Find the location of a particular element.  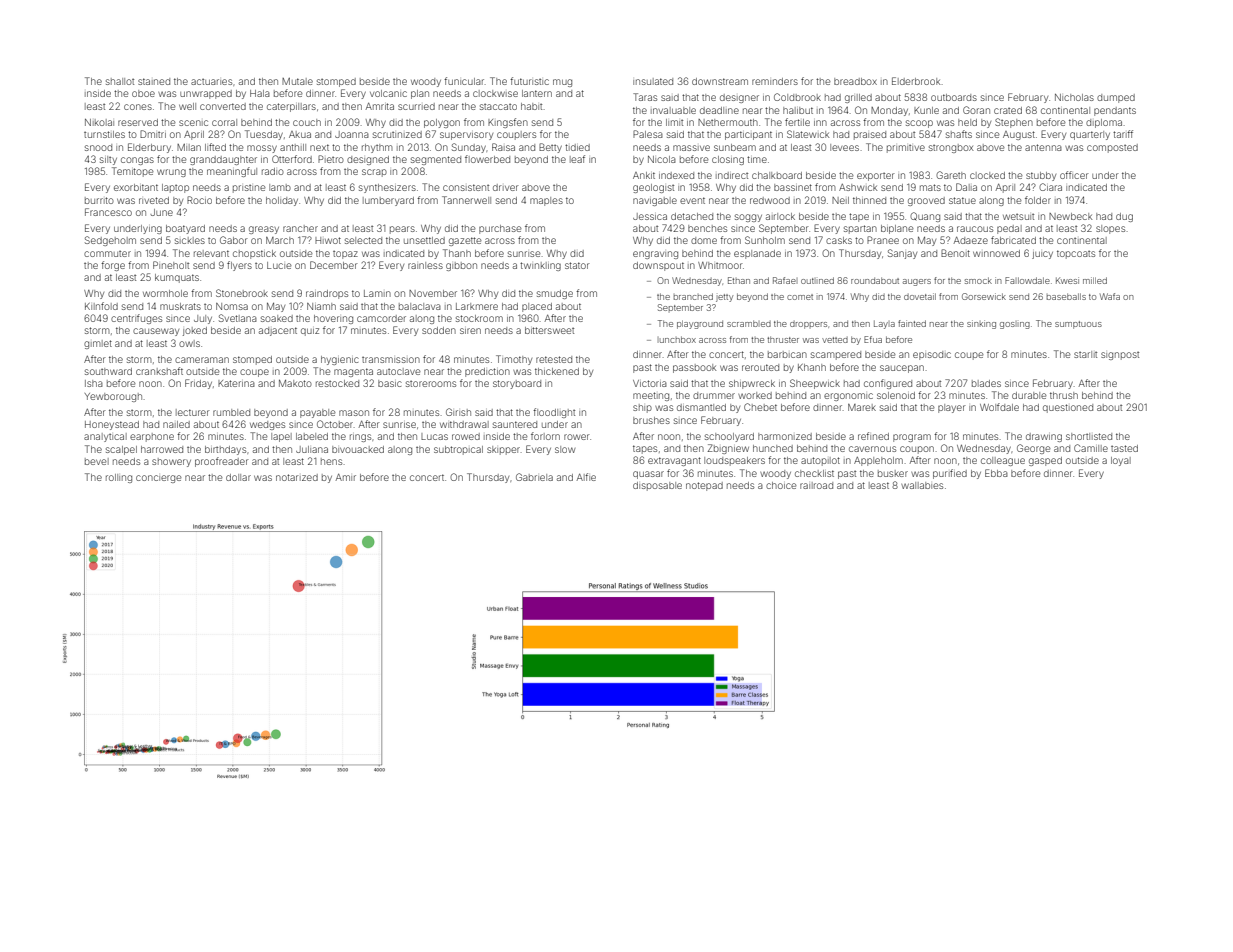

sumptuous is located at coordinates (1078, 325).
